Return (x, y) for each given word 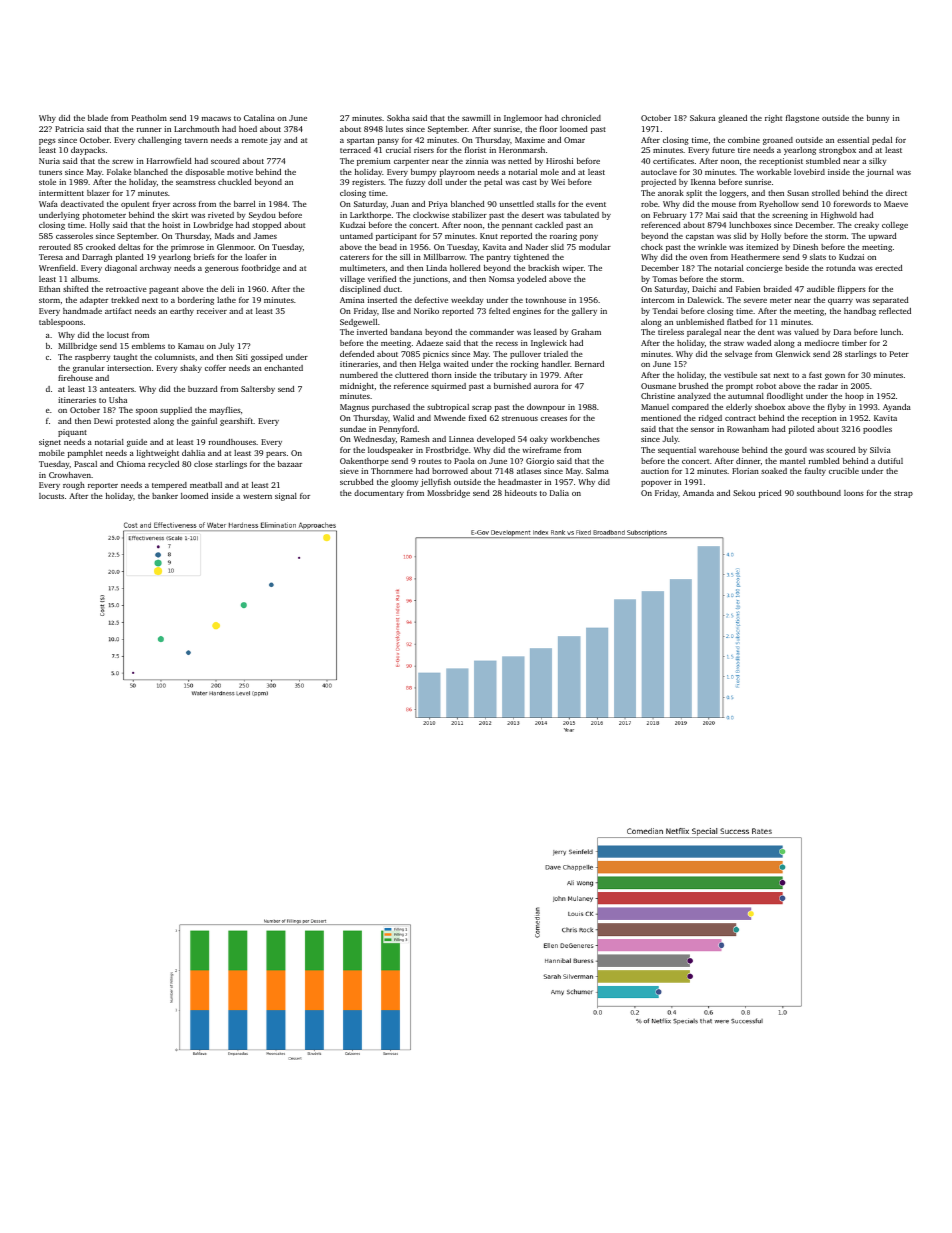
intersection (129, 368)
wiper (573, 269)
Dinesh (805, 247)
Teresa (51, 257)
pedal (882, 141)
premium (373, 162)
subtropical (448, 408)
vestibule (740, 375)
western (257, 496)
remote (255, 140)
